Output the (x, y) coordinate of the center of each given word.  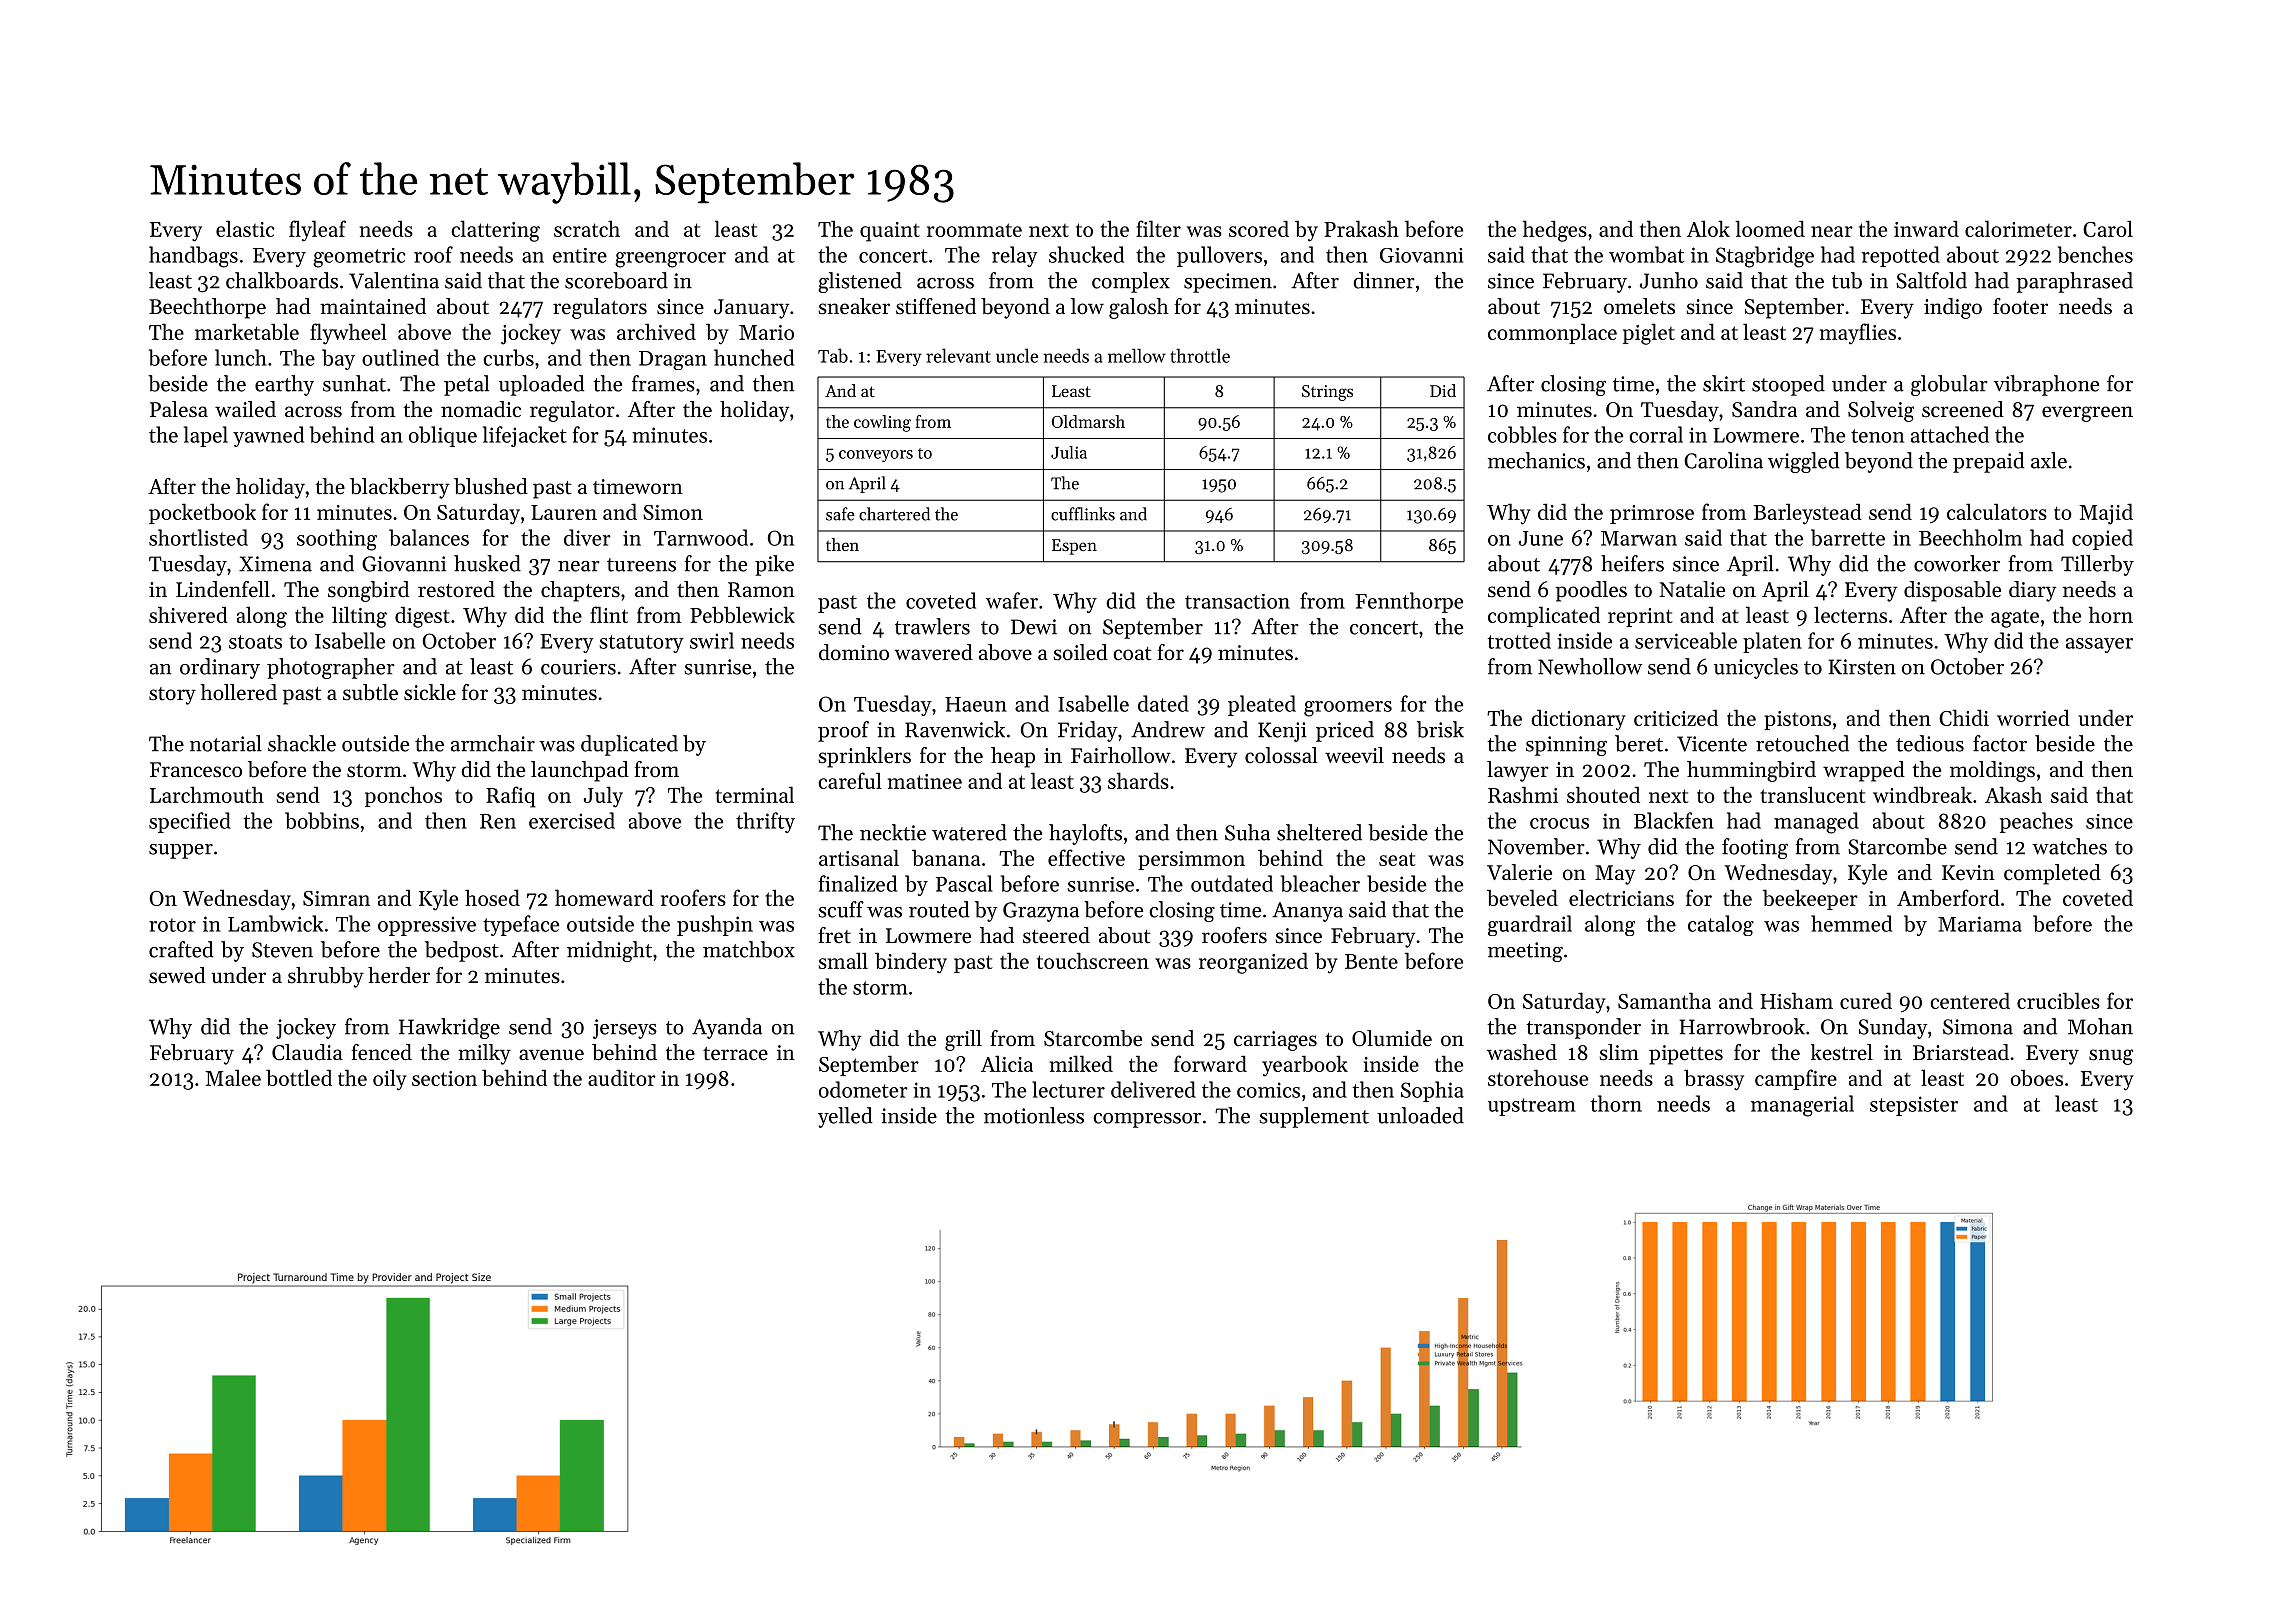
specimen (1228, 283)
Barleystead (1807, 514)
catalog (1721, 925)
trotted (1519, 640)
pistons (1797, 720)
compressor (1147, 1120)
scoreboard (616, 280)
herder (399, 975)
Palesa (179, 409)
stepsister (1914, 1106)
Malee (233, 1077)
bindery (911, 963)
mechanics (1536, 460)
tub (1847, 280)
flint (609, 614)
